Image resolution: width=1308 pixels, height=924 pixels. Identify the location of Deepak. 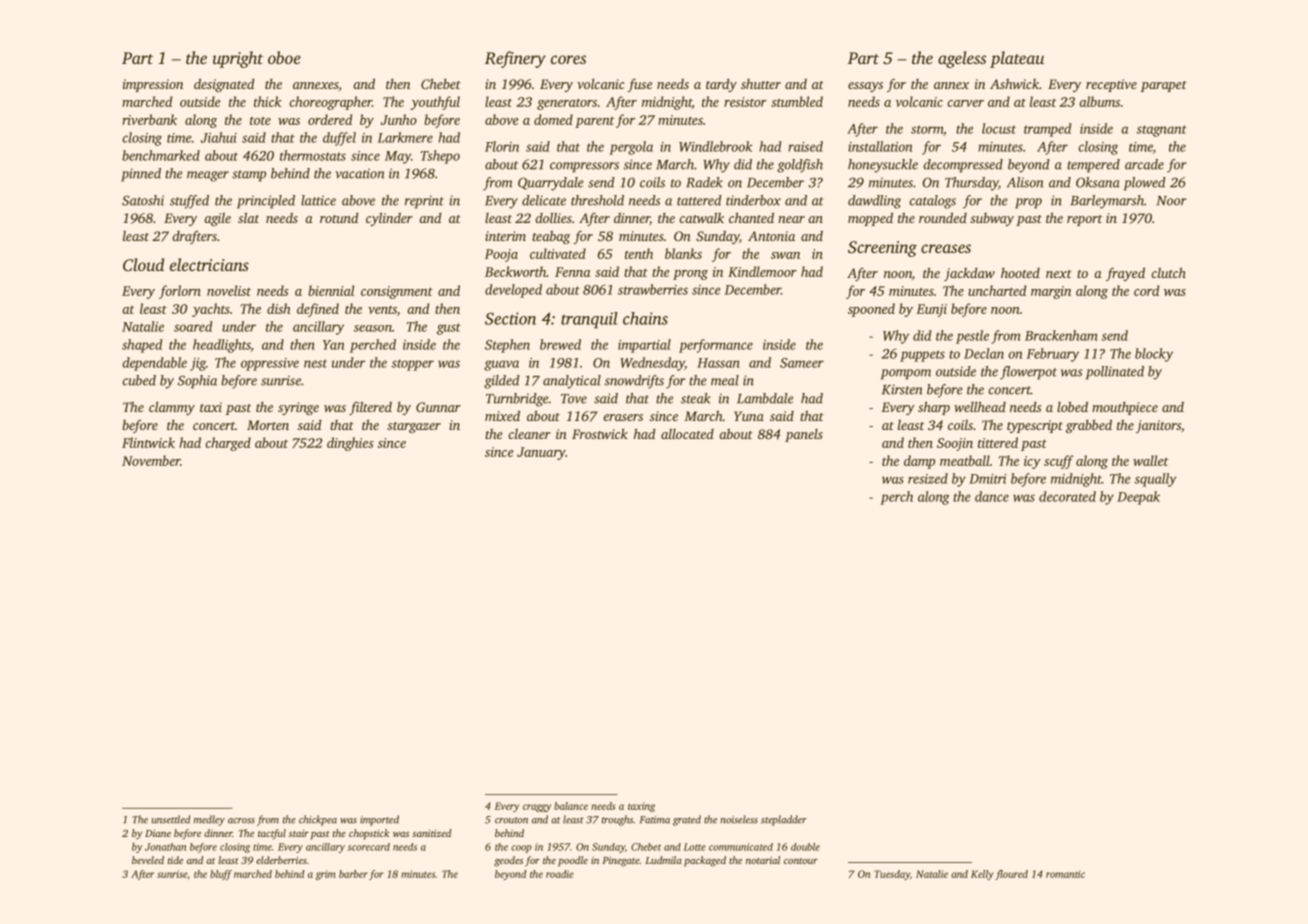
(1138, 498).
